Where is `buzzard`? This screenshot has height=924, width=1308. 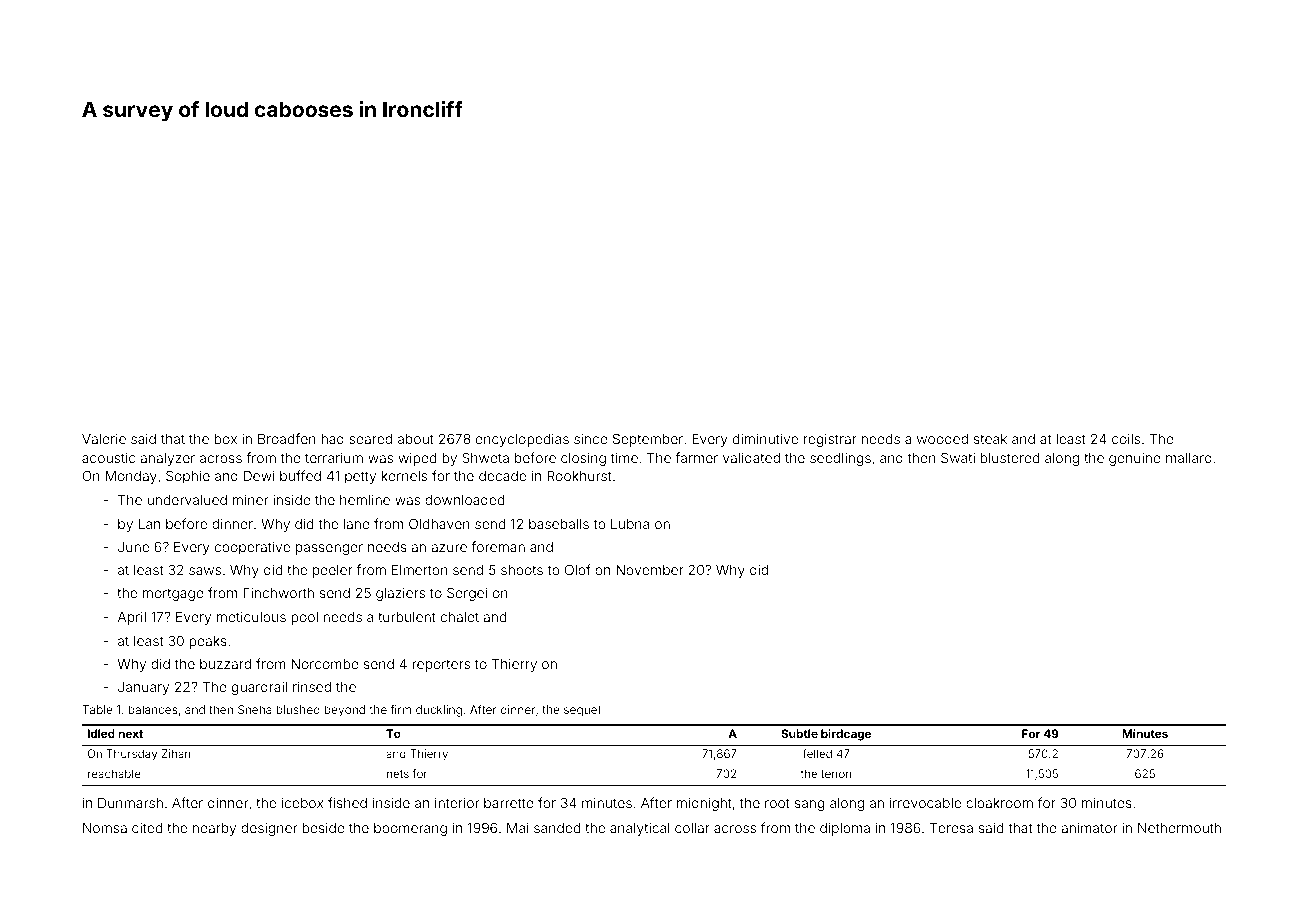 buzzard is located at coordinates (225, 664).
